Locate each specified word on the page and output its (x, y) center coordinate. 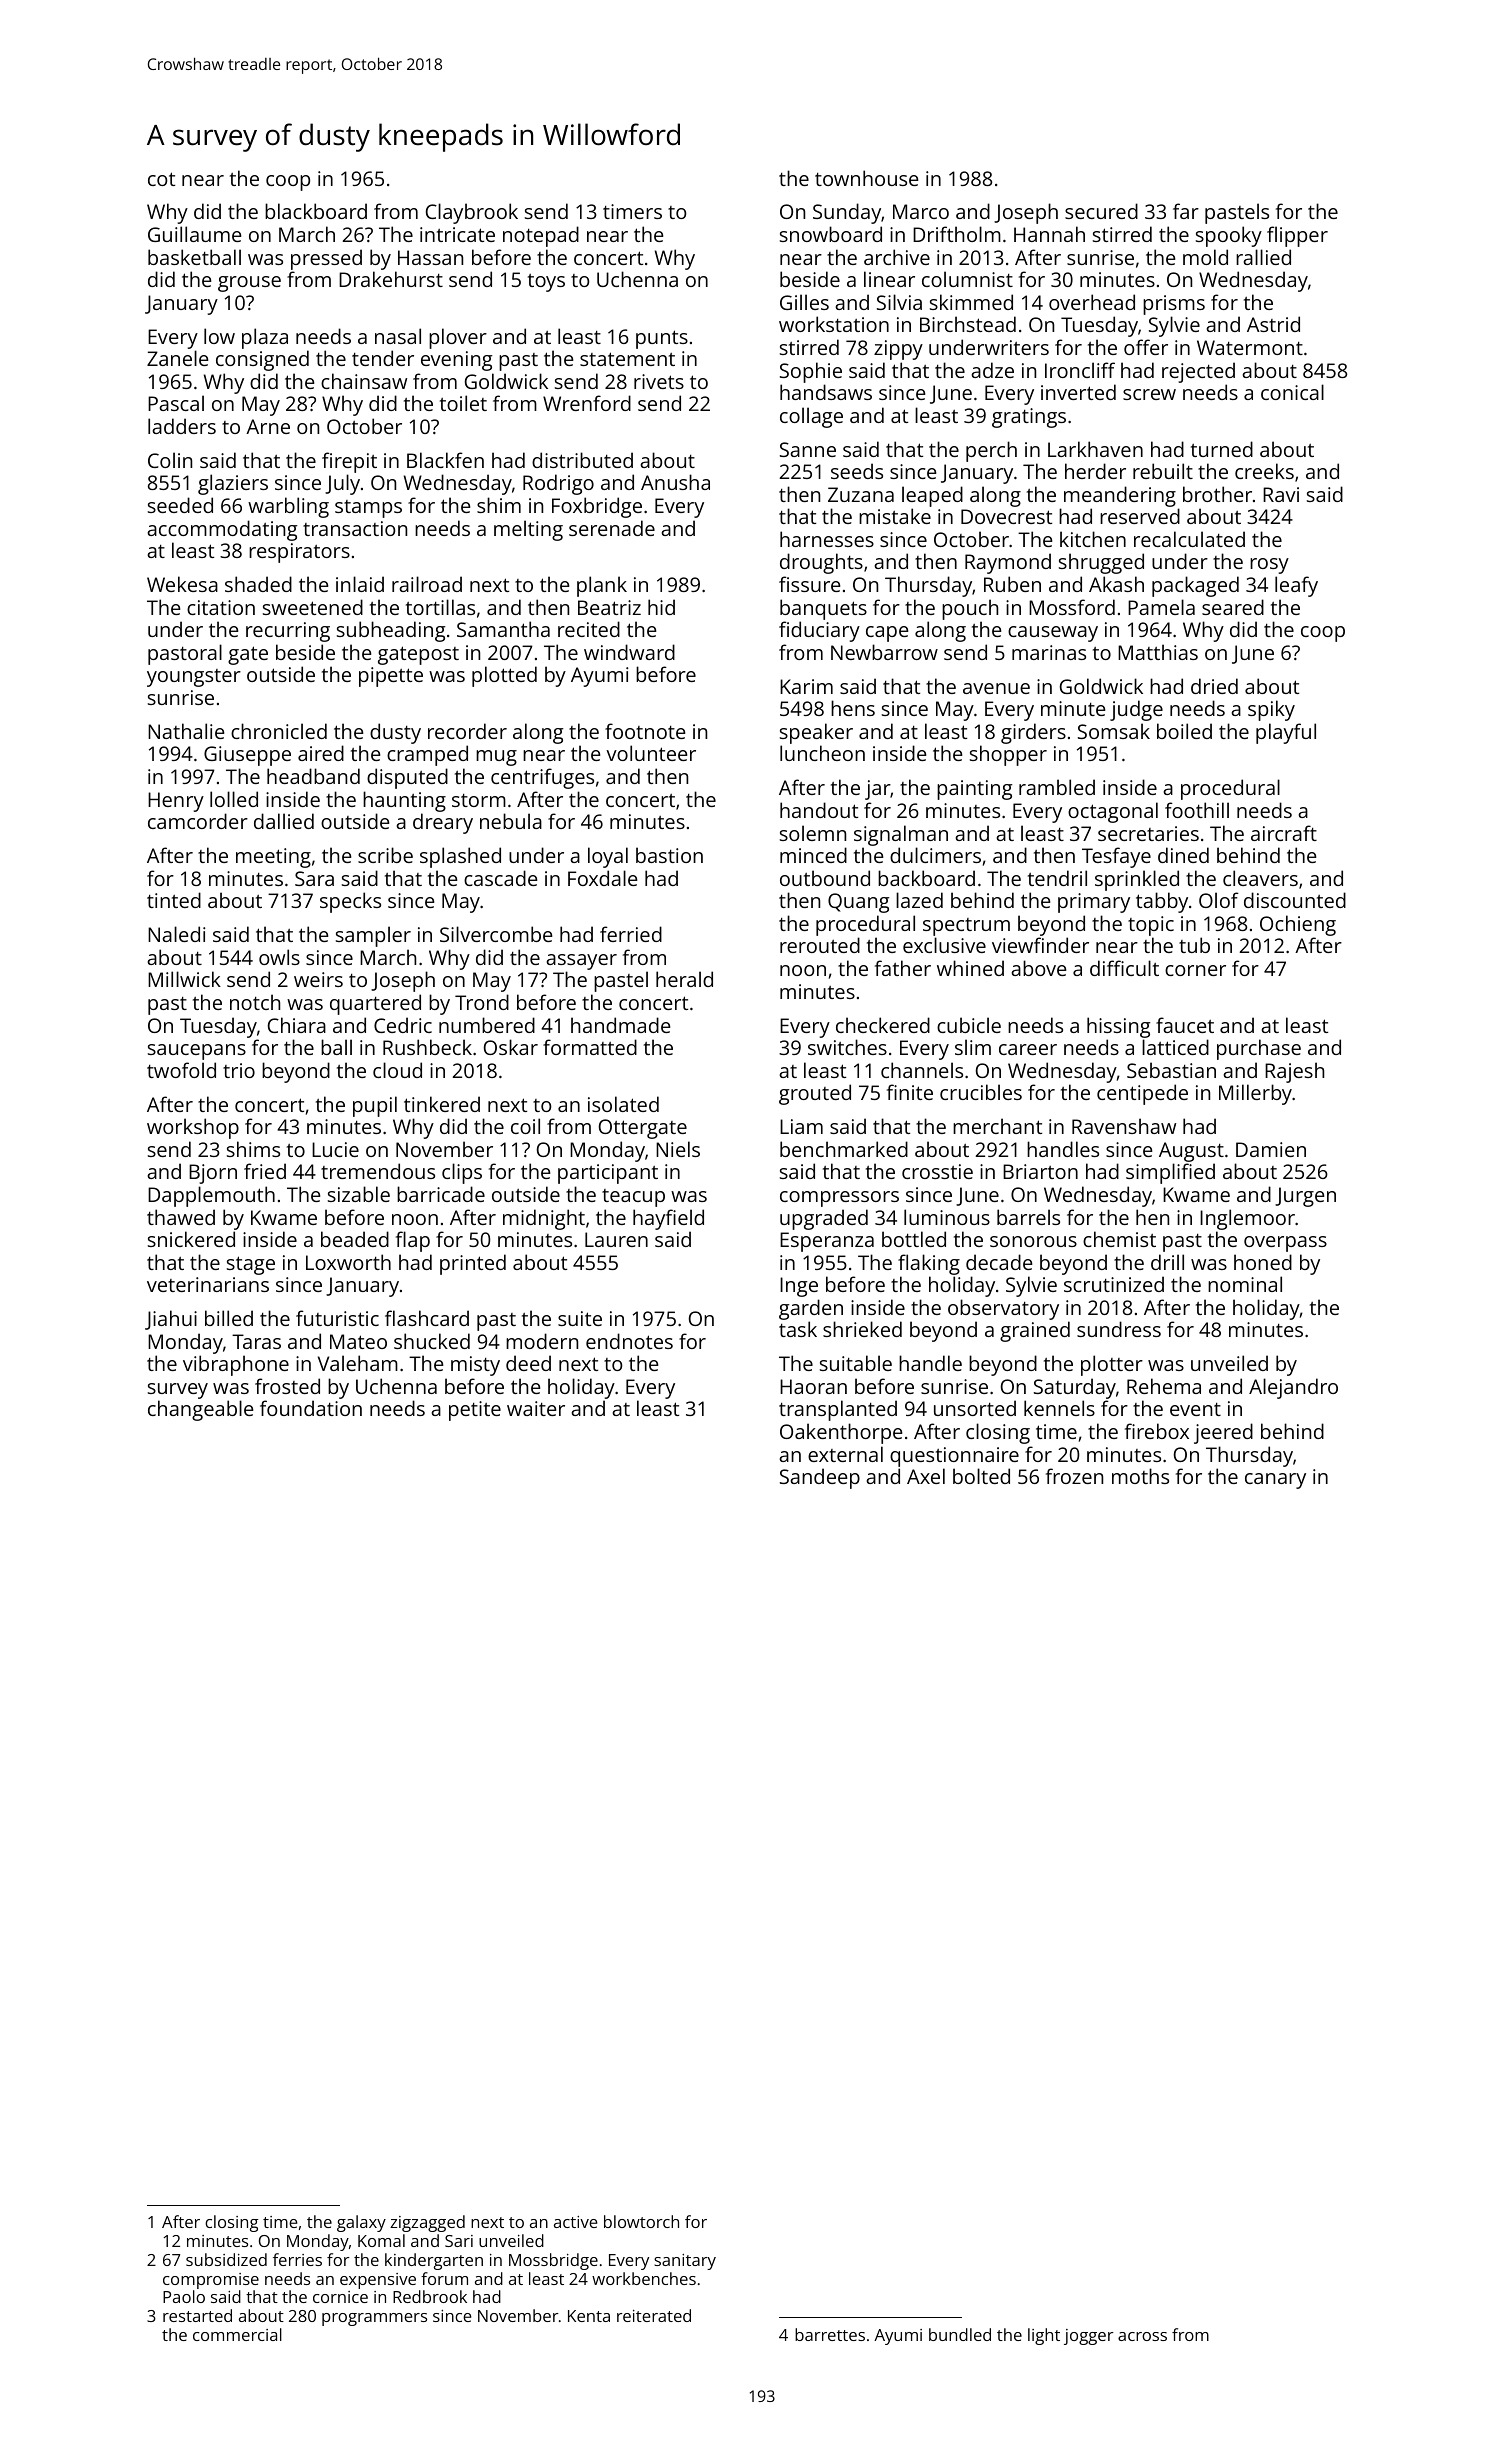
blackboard (316, 211)
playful (1286, 733)
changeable (200, 1410)
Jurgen (1305, 1197)
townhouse (866, 178)
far (1186, 211)
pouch (970, 609)
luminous (947, 1217)
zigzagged (427, 2223)
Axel (926, 1476)
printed (473, 1264)
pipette (391, 677)
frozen (1074, 1476)
